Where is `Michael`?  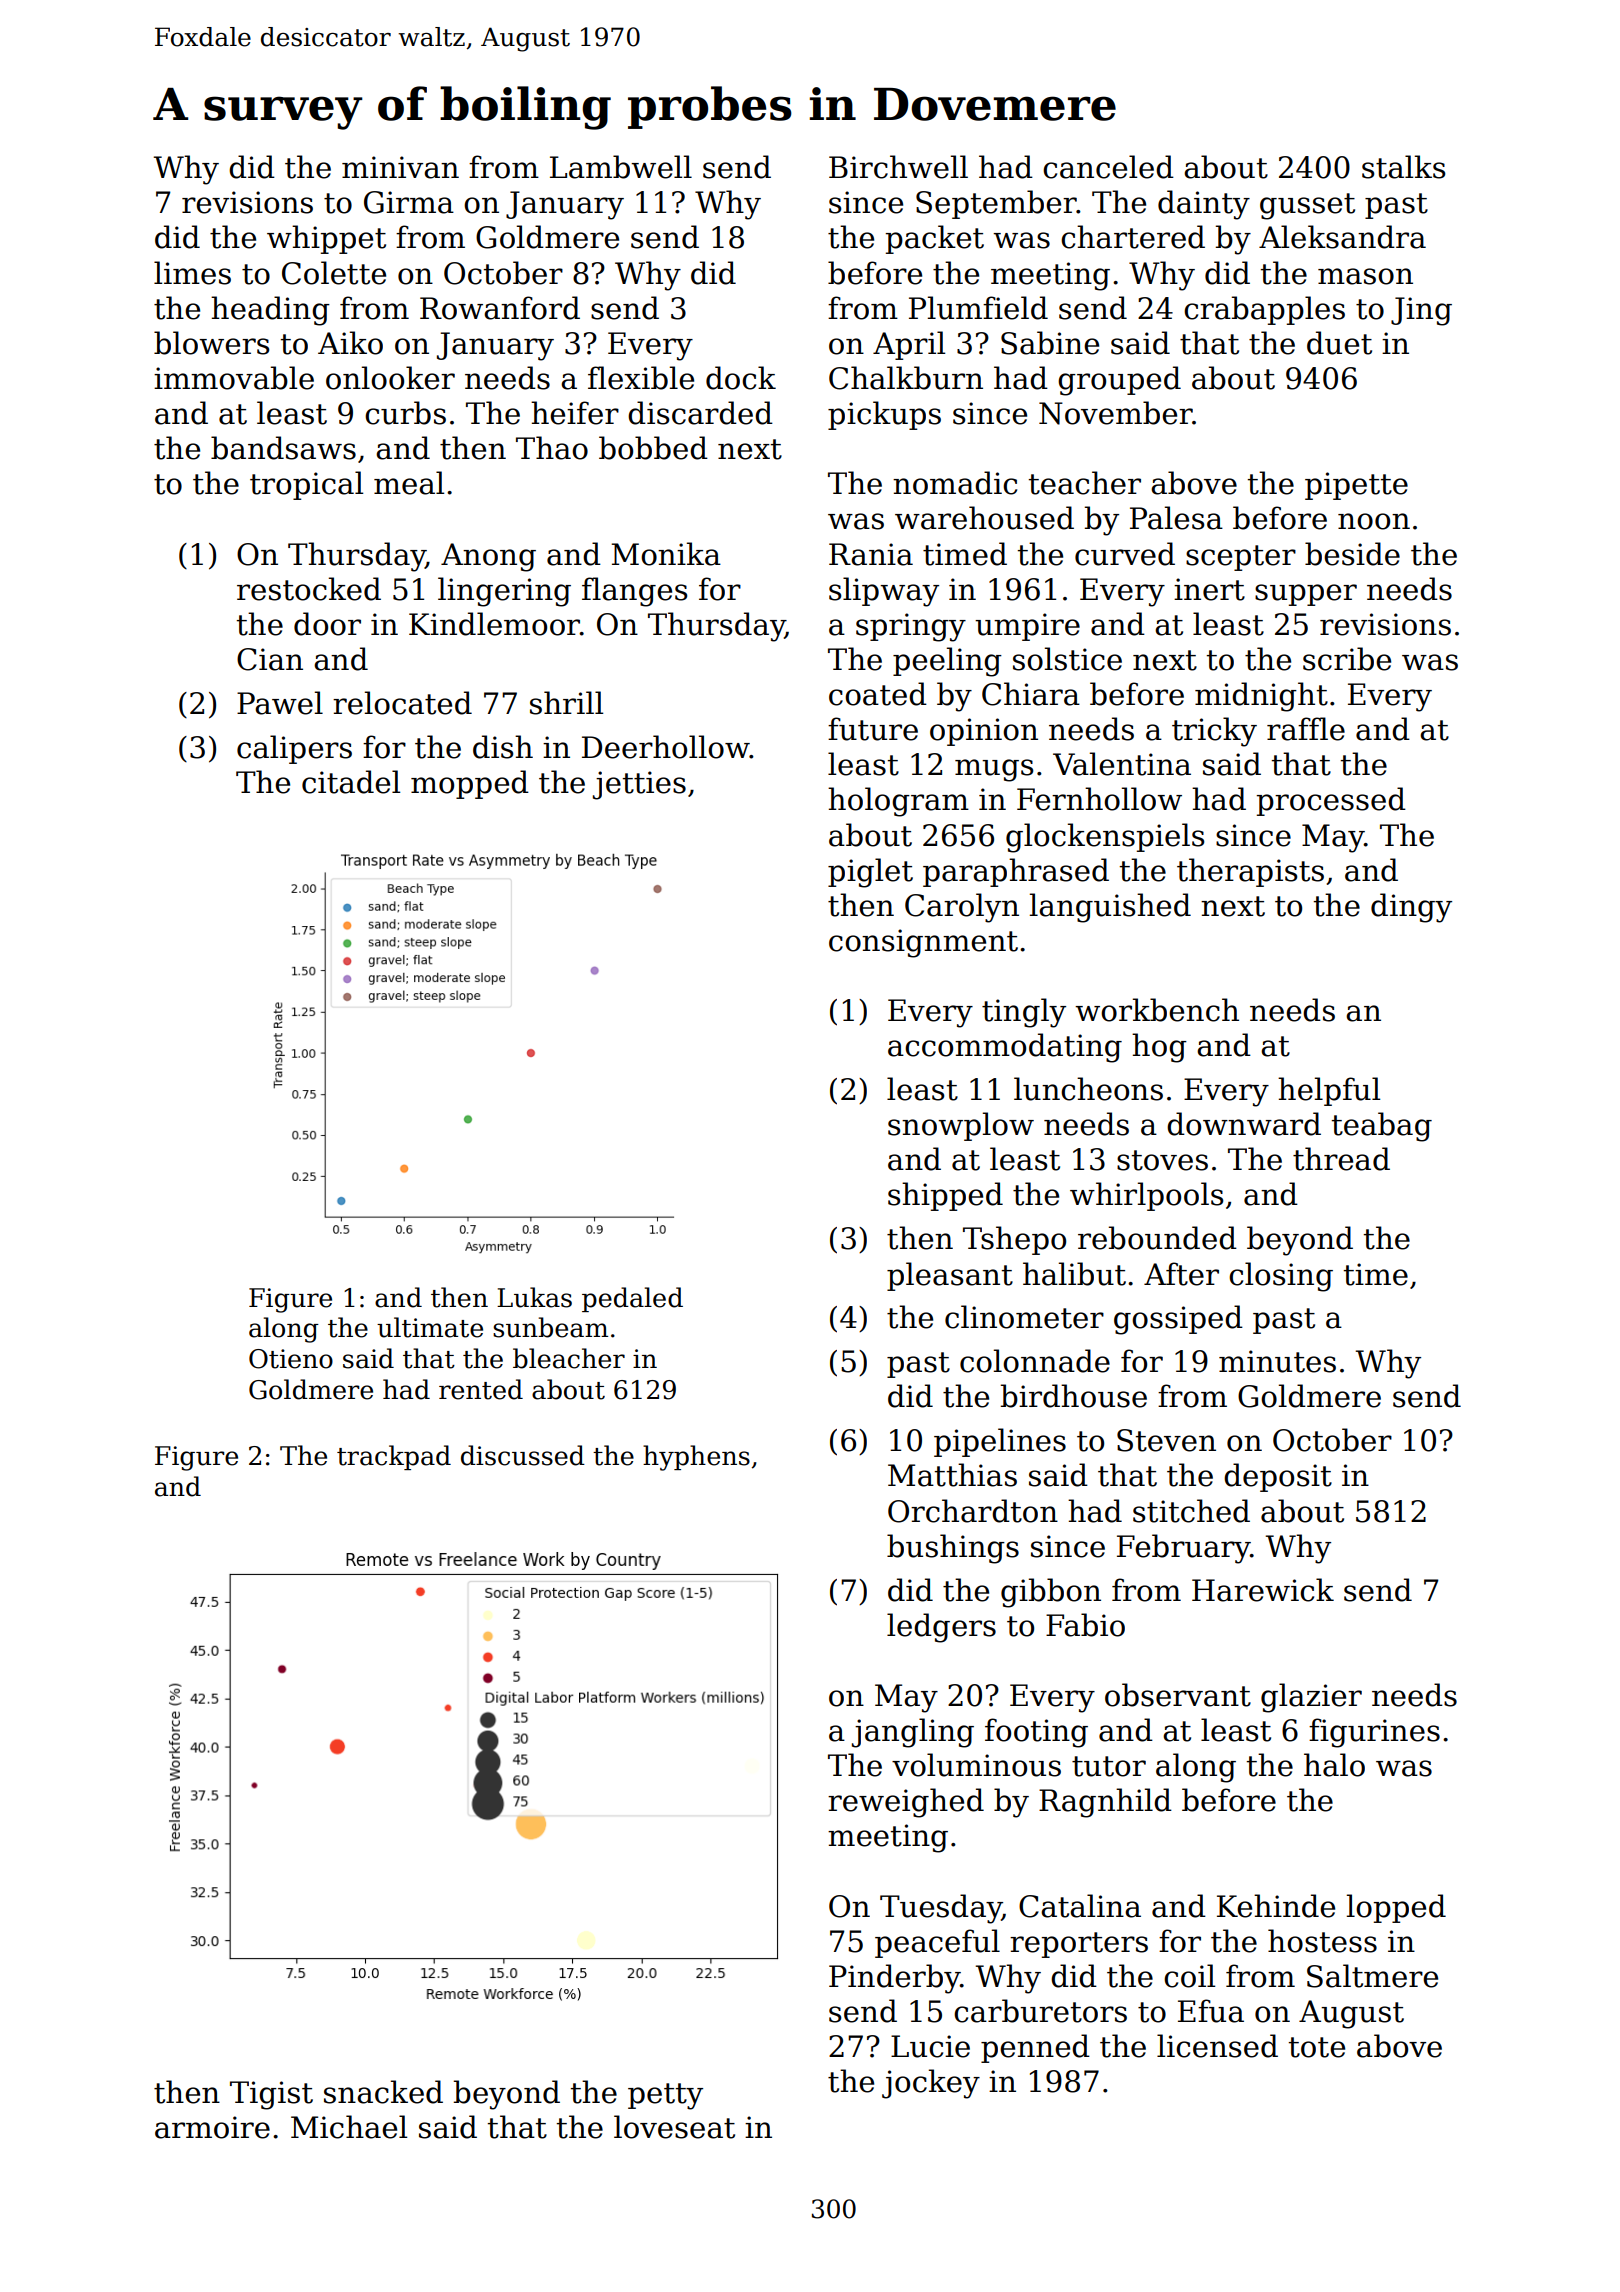 Michael is located at coordinates (349, 2127).
